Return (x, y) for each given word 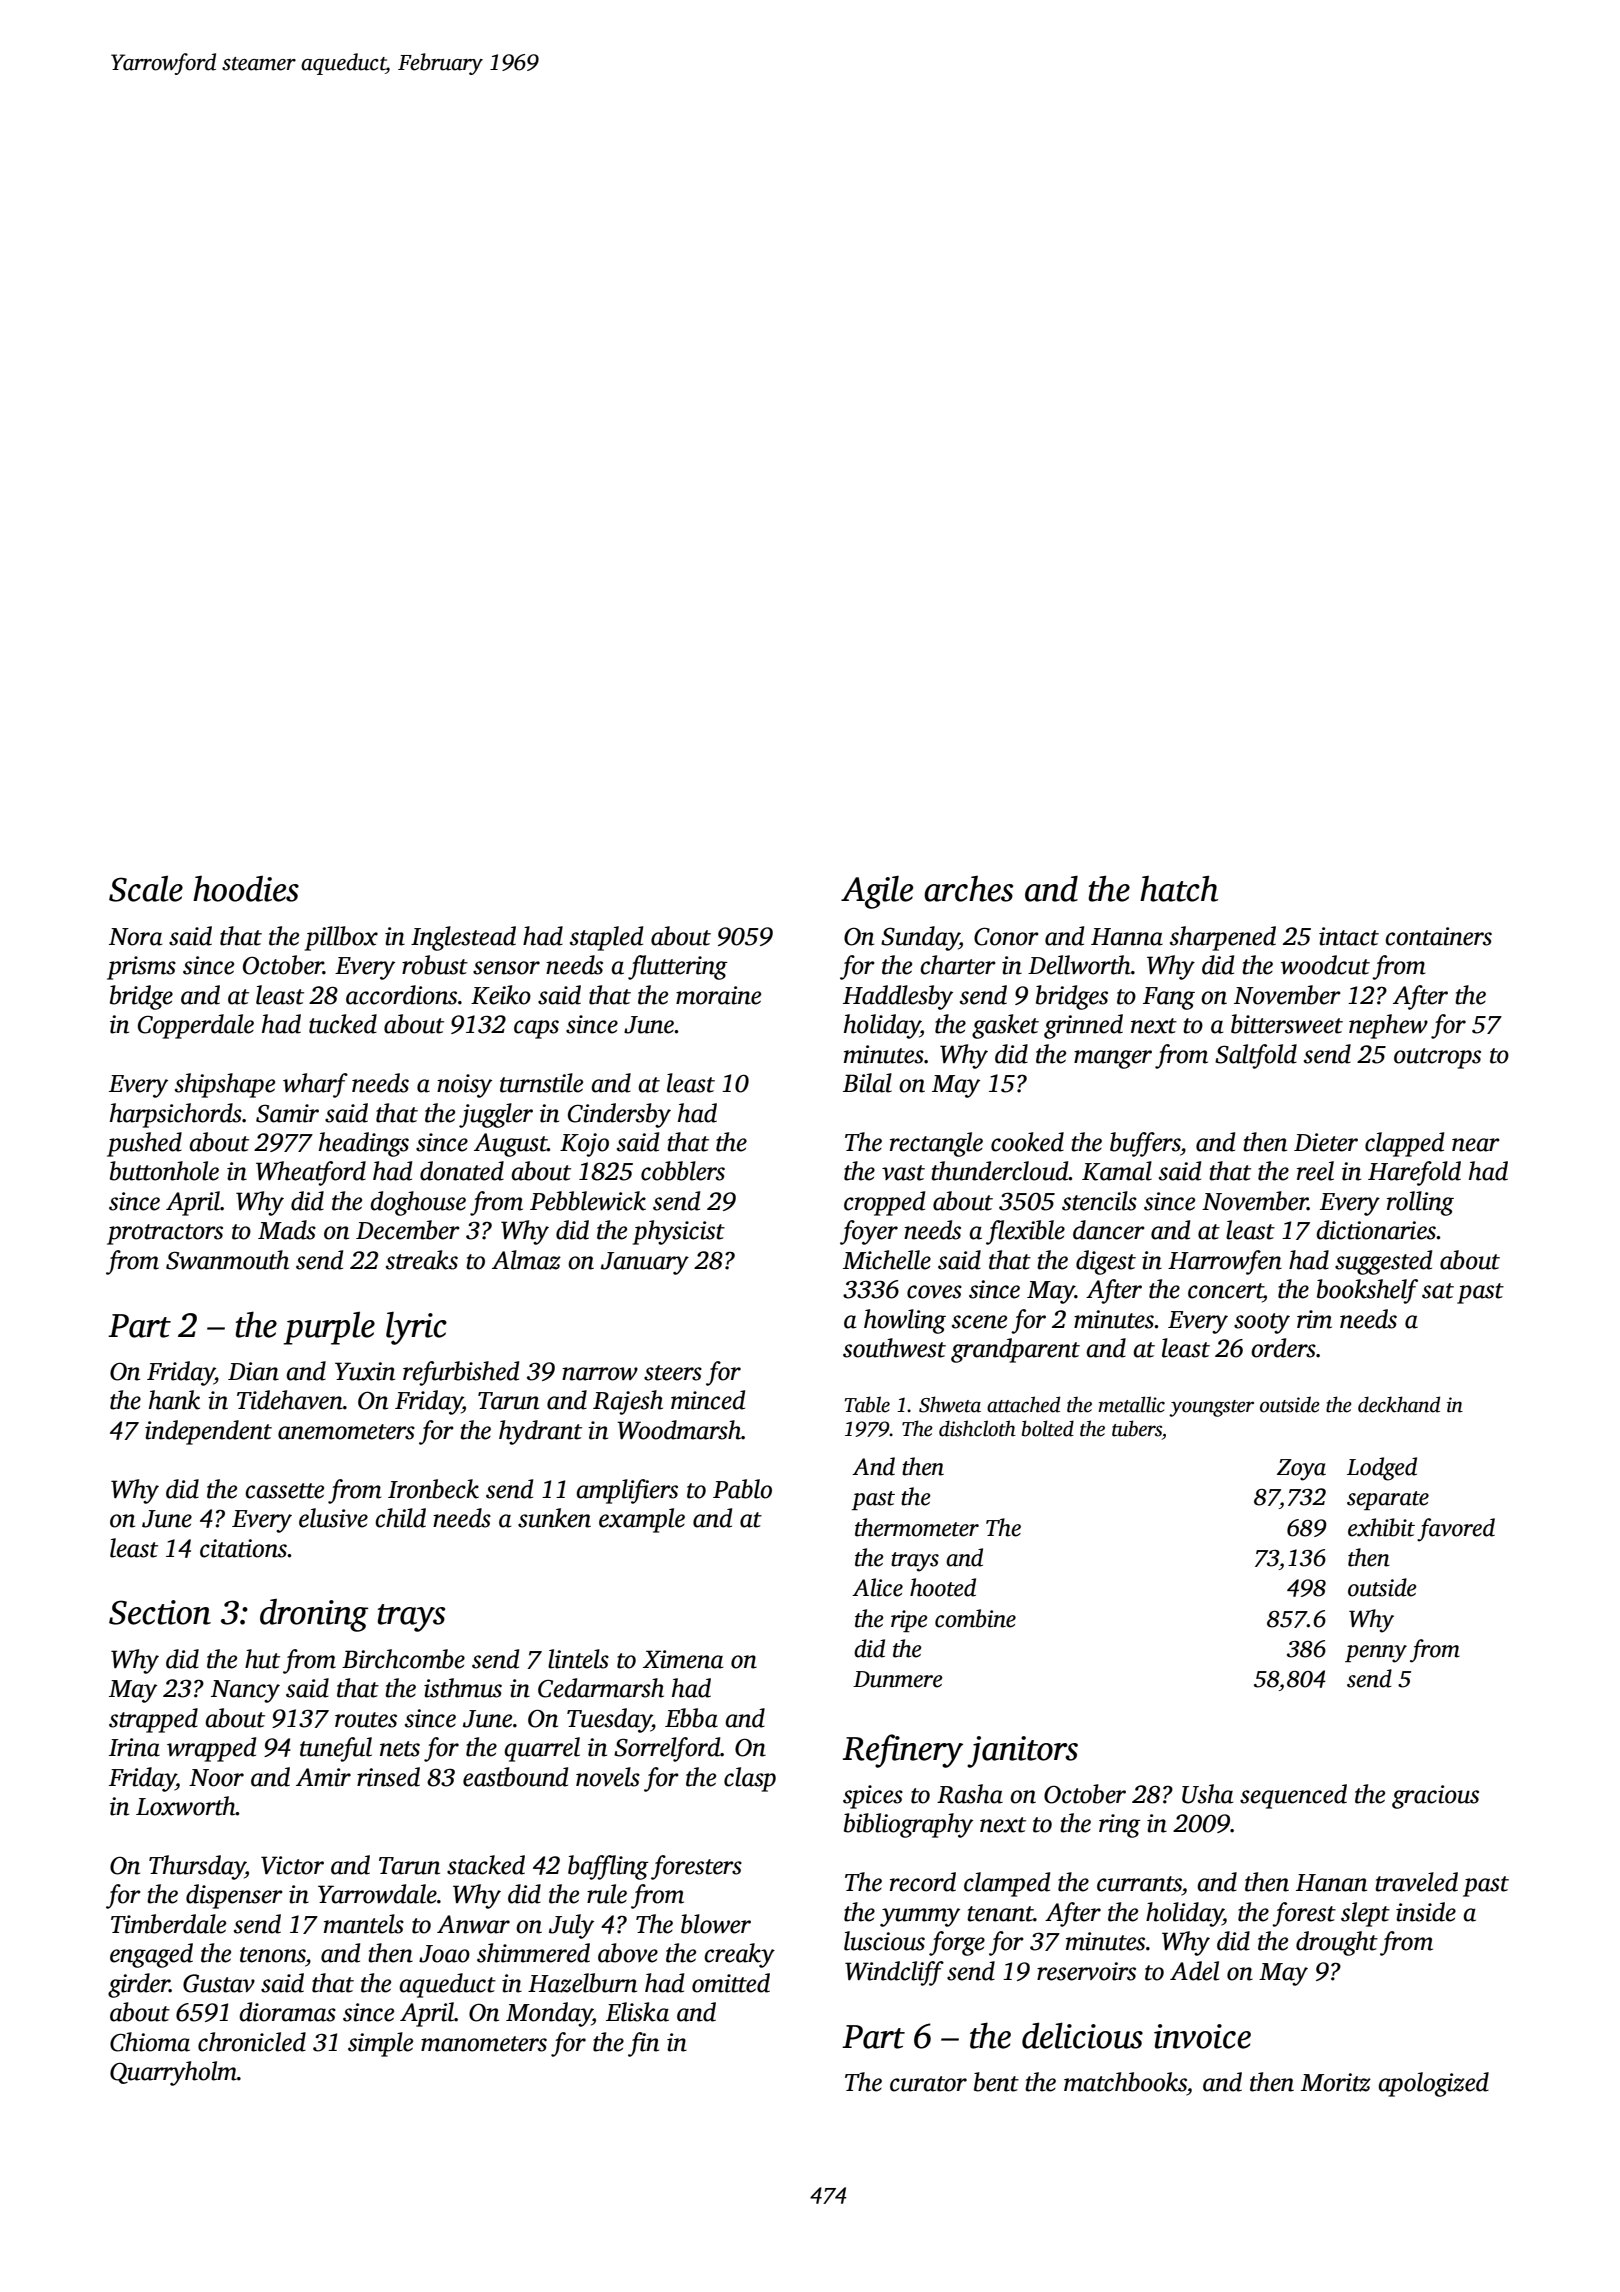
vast (903, 1173)
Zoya (1301, 1470)
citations (243, 1548)
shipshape (225, 1085)
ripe (909, 1621)
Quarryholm (173, 2073)
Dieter (1326, 1142)
